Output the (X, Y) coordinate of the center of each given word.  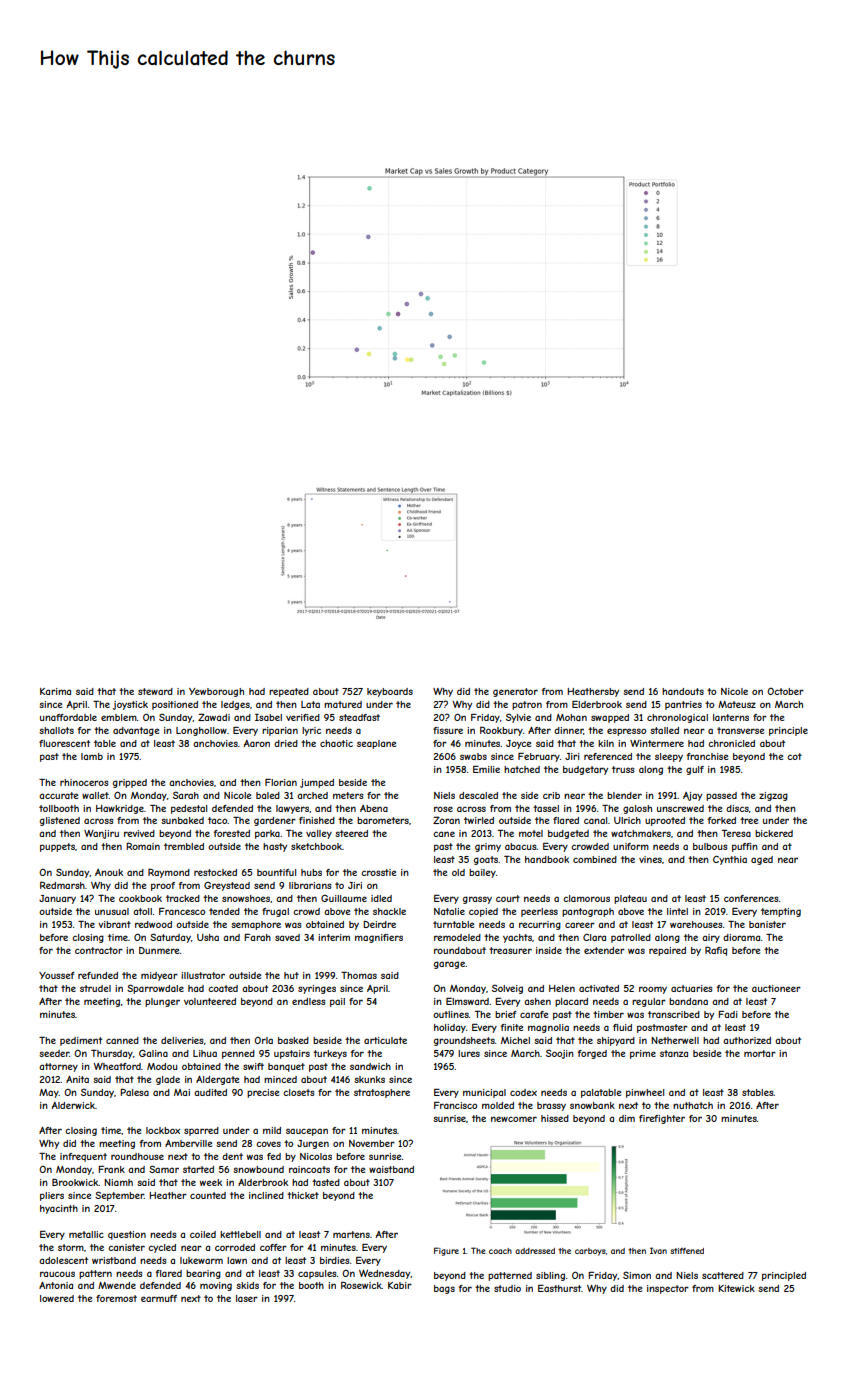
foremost (116, 1298)
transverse (740, 730)
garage (449, 965)
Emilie (486, 769)
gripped (130, 783)
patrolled (631, 938)
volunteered (210, 1001)
